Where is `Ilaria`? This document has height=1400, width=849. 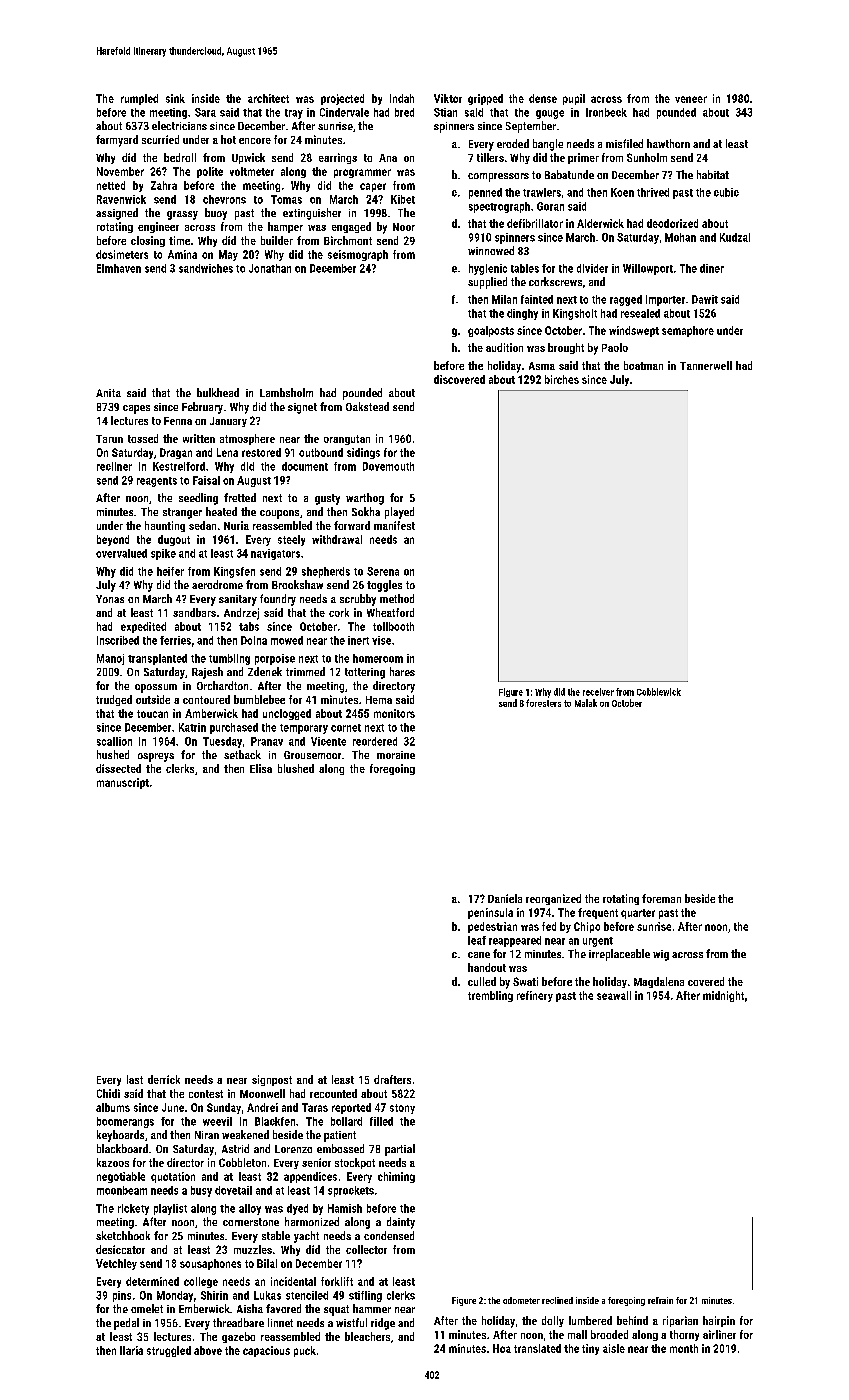
Ilaria is located at coordinates (131, 1350).
